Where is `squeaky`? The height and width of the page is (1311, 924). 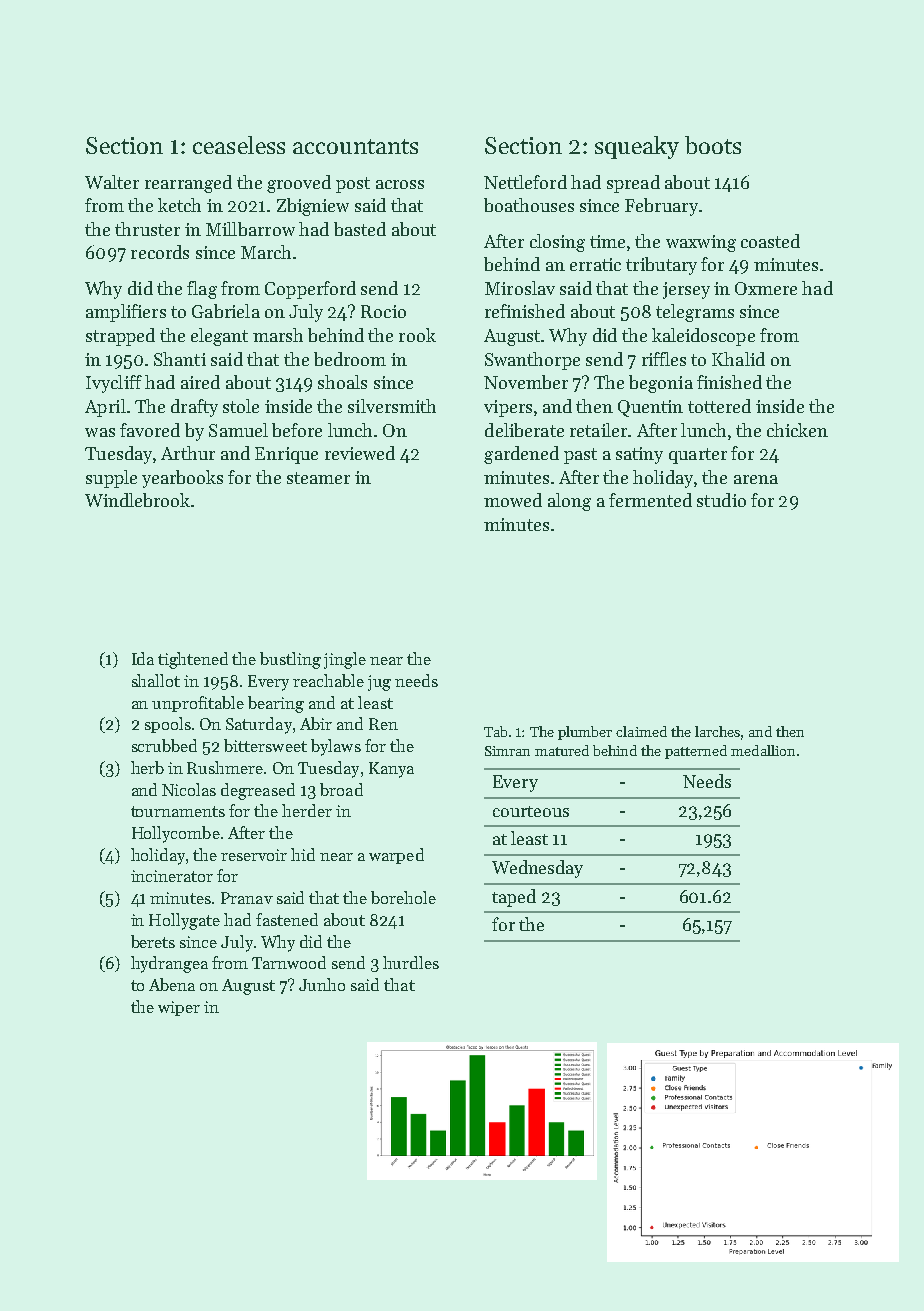
squeaky is located at coordinates (637, 147).
